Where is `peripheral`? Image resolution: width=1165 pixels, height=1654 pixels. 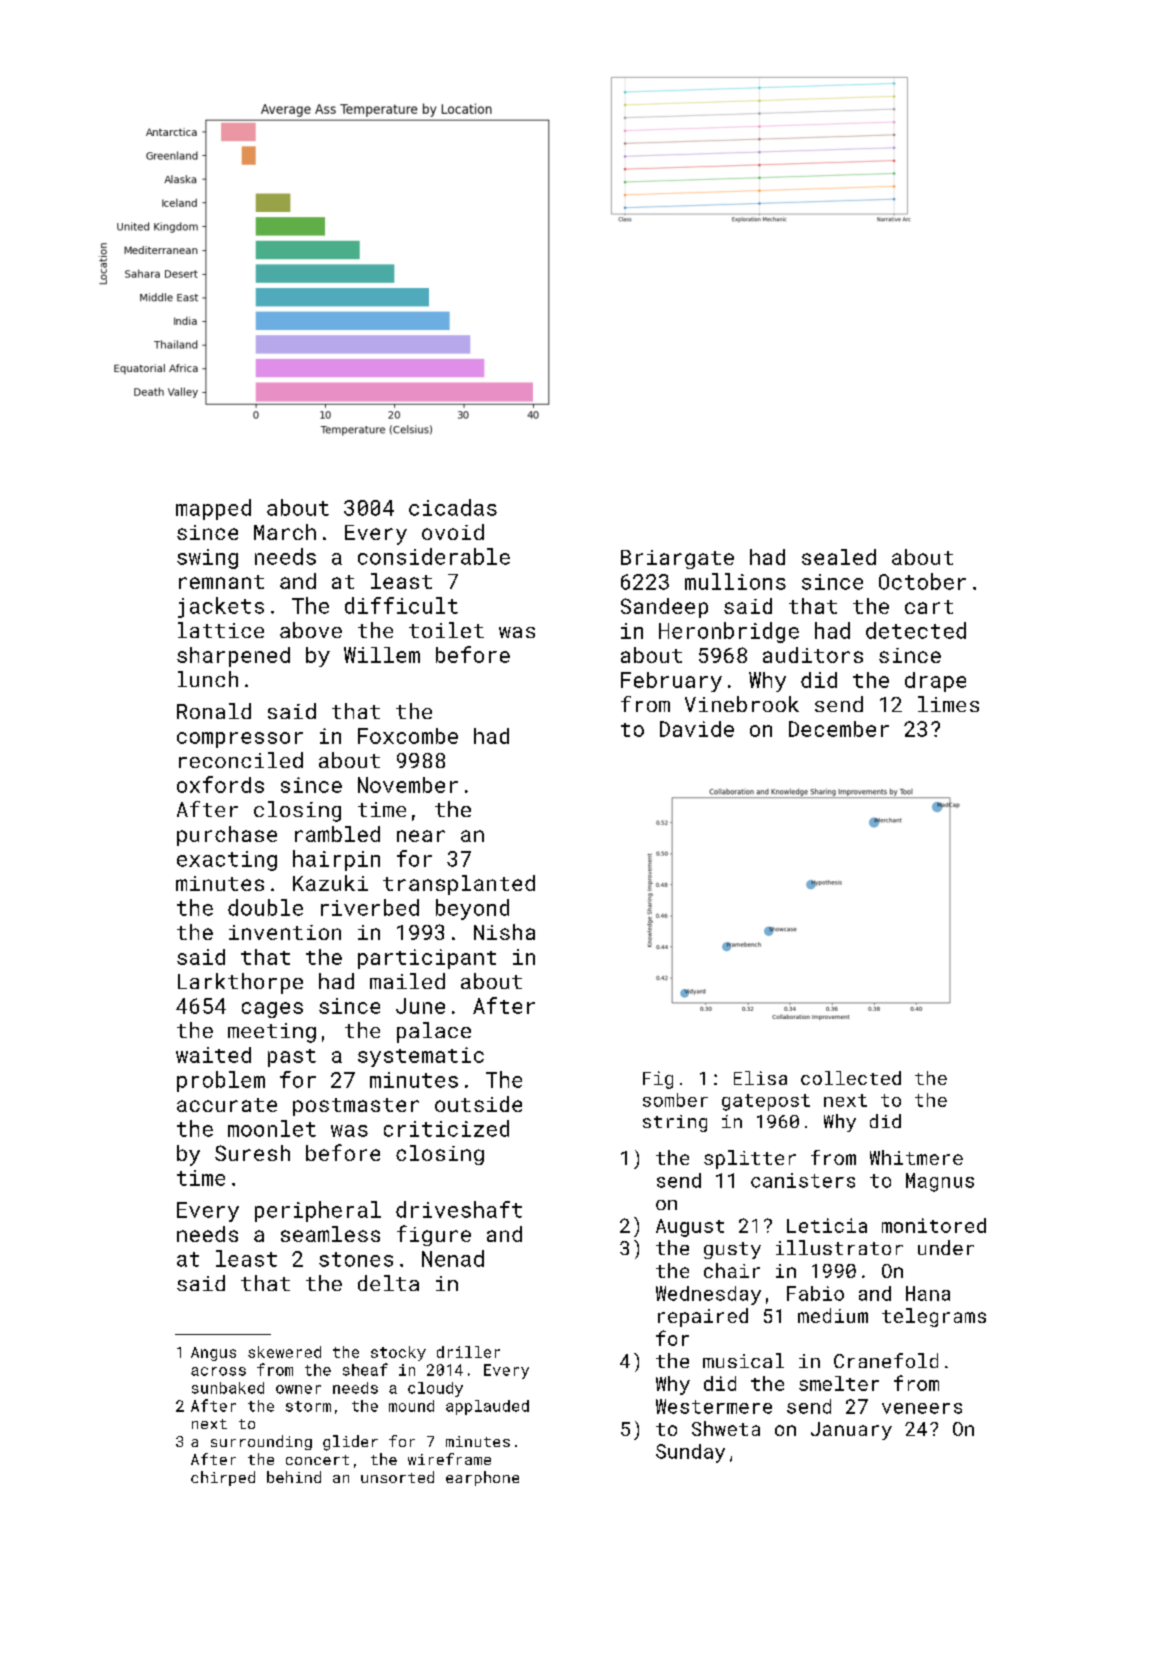 peripheral is located at coordinates (318, 1211).
